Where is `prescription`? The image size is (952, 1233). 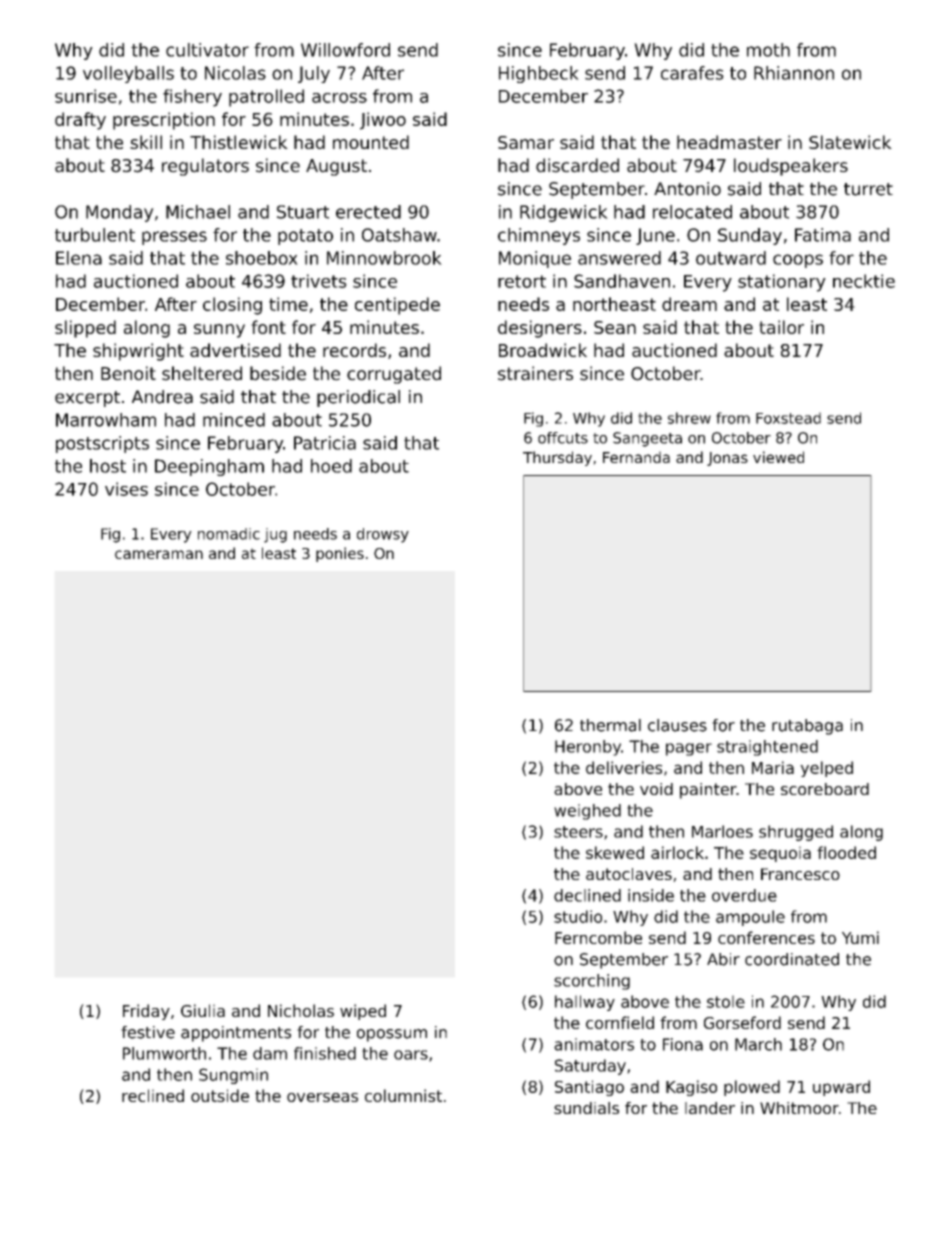 prescription is located at coordinates (164, 121).
